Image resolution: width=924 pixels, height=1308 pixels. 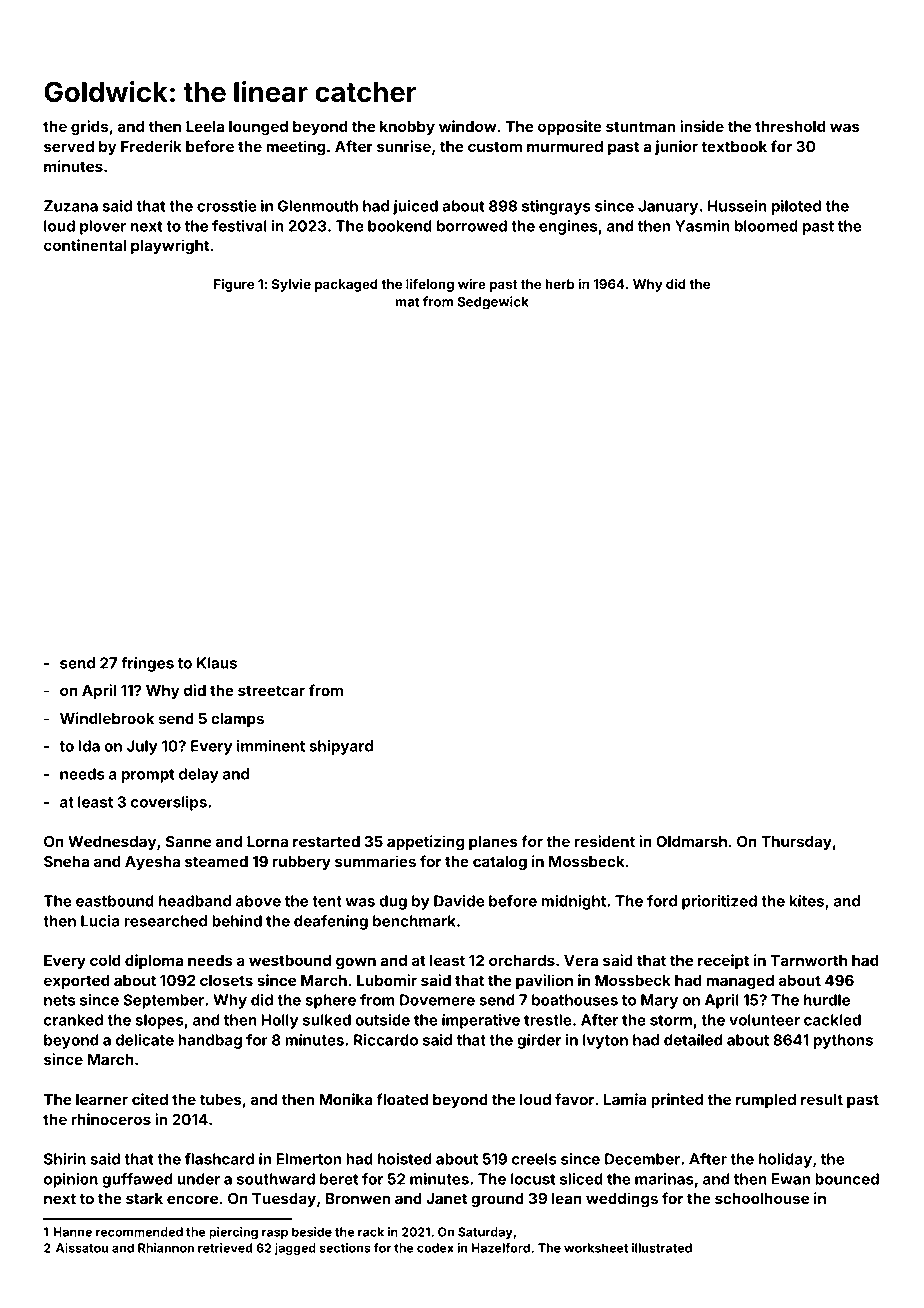 What do you see at coordinates (89, 128) in the page?
I see `grids` at bounding box center [89, 128].
